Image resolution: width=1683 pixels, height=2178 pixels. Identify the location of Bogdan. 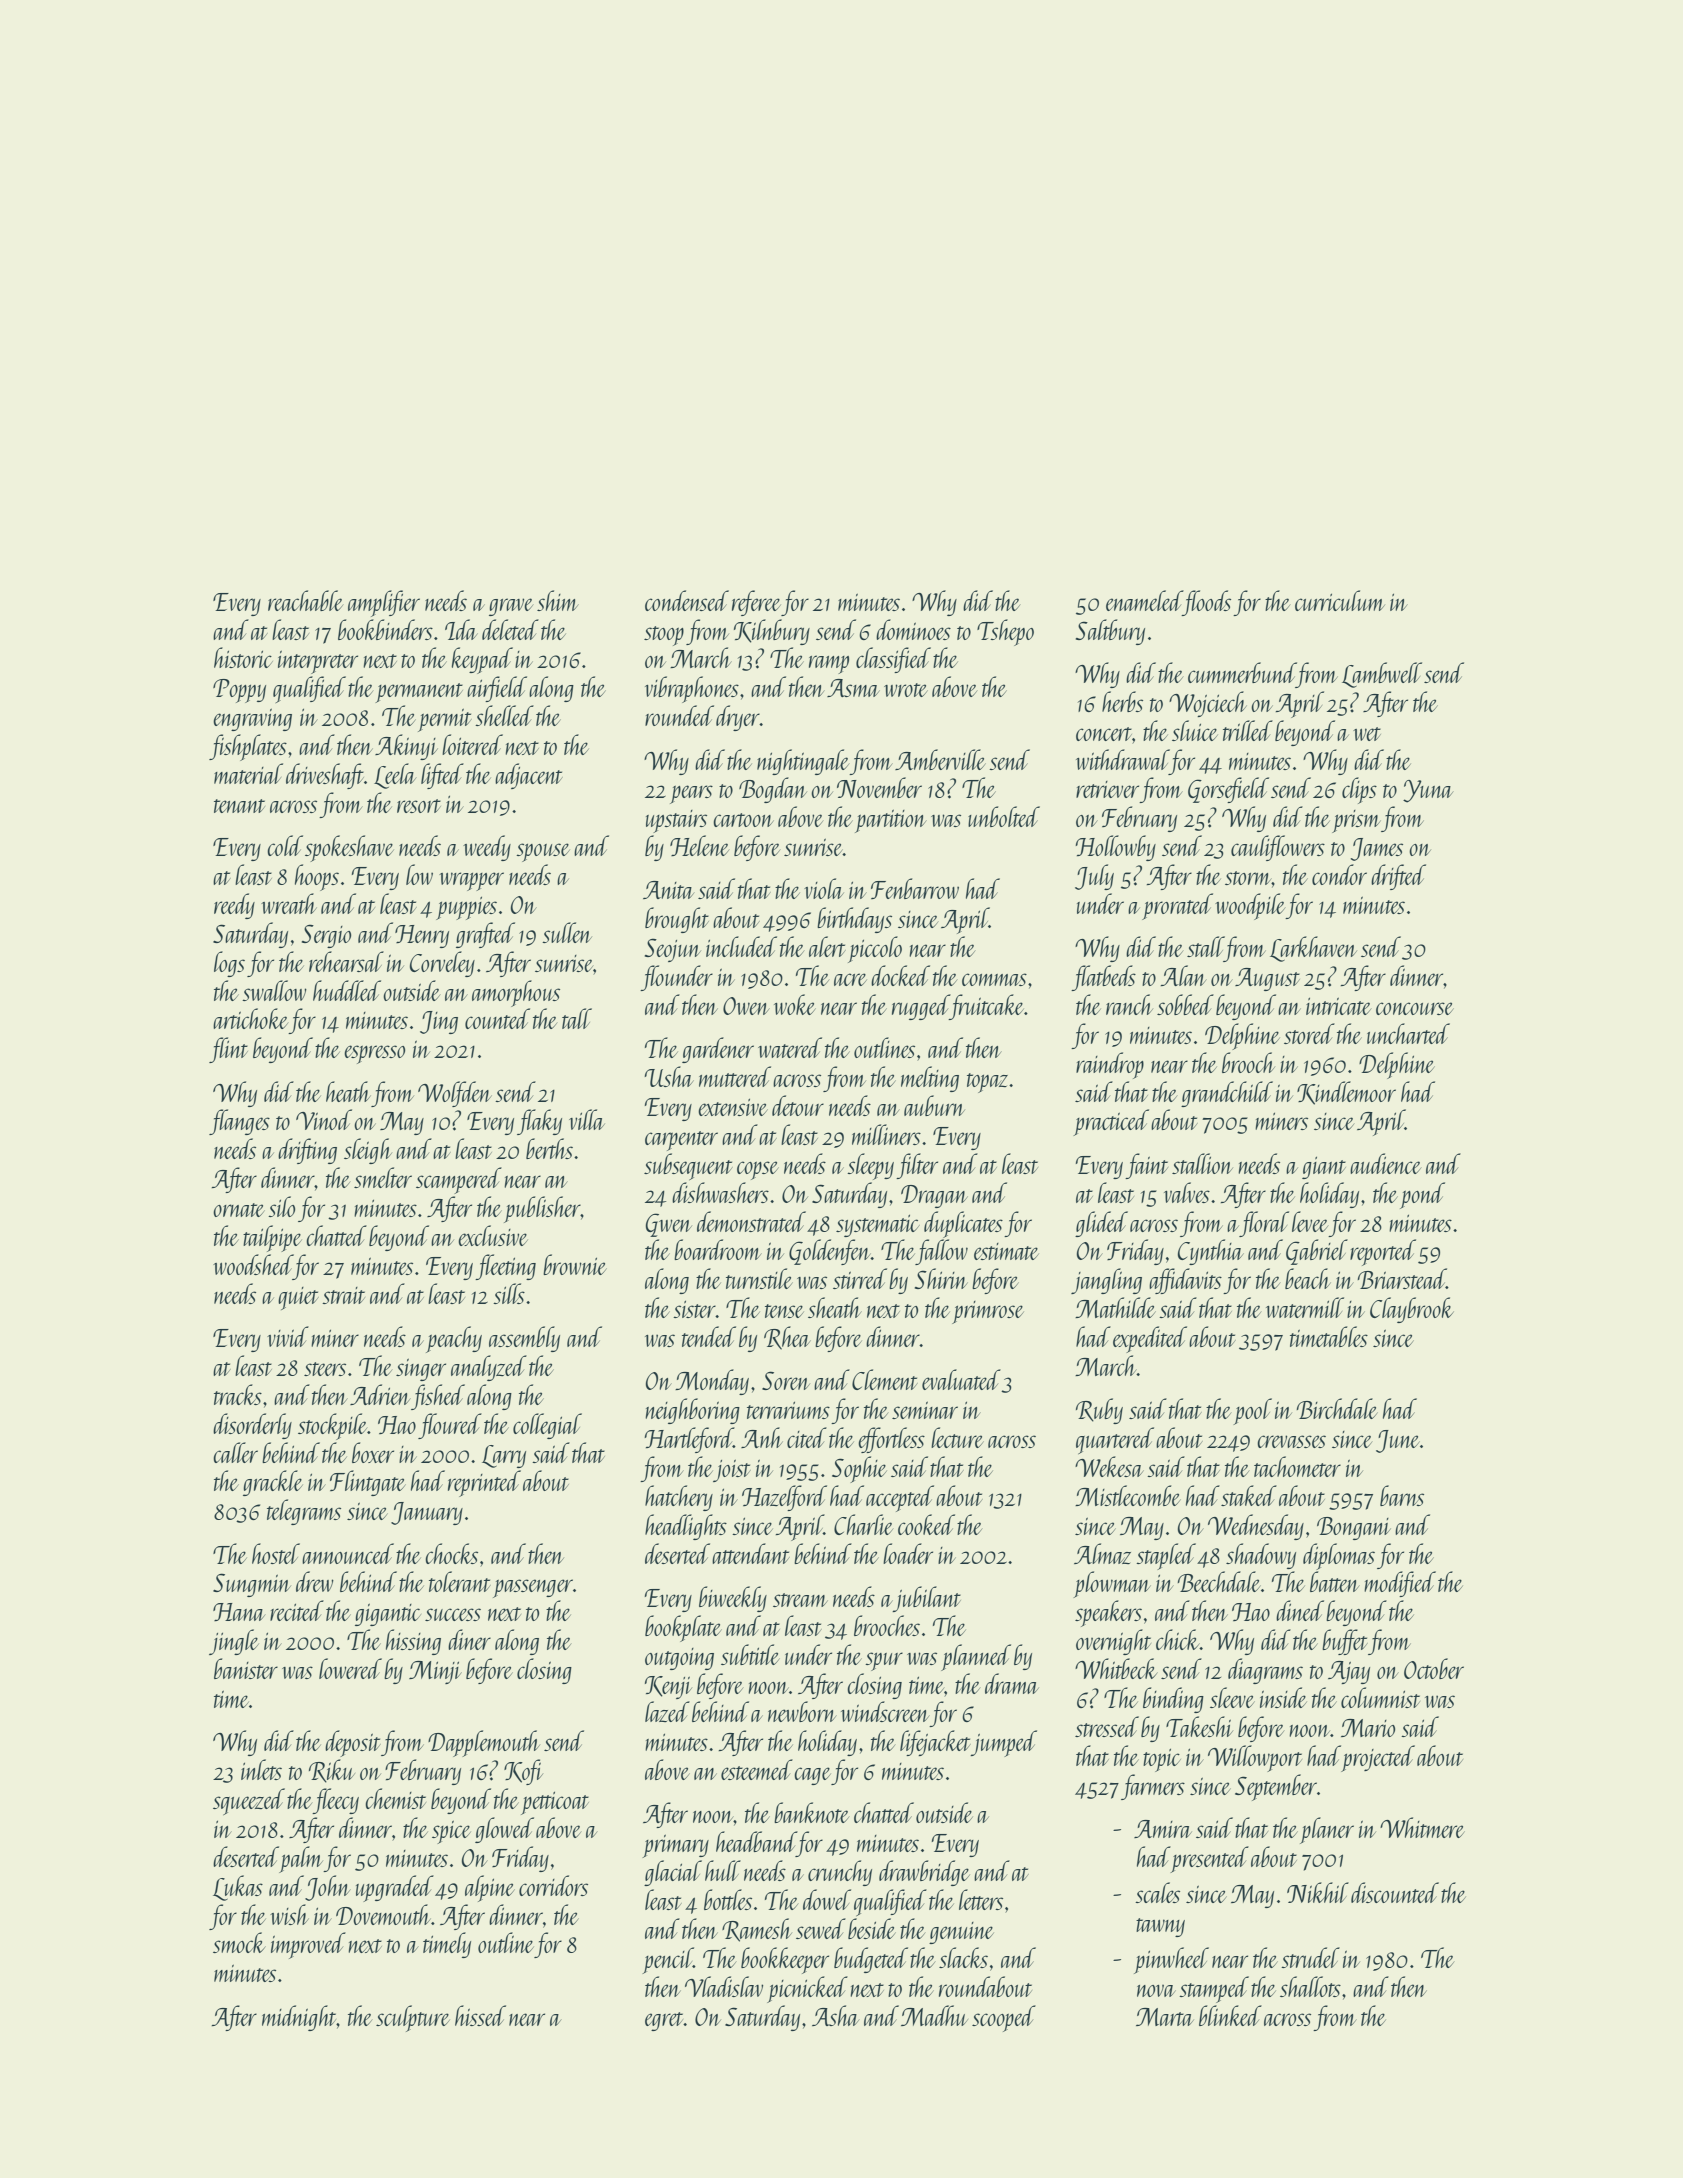
(773, 790).
